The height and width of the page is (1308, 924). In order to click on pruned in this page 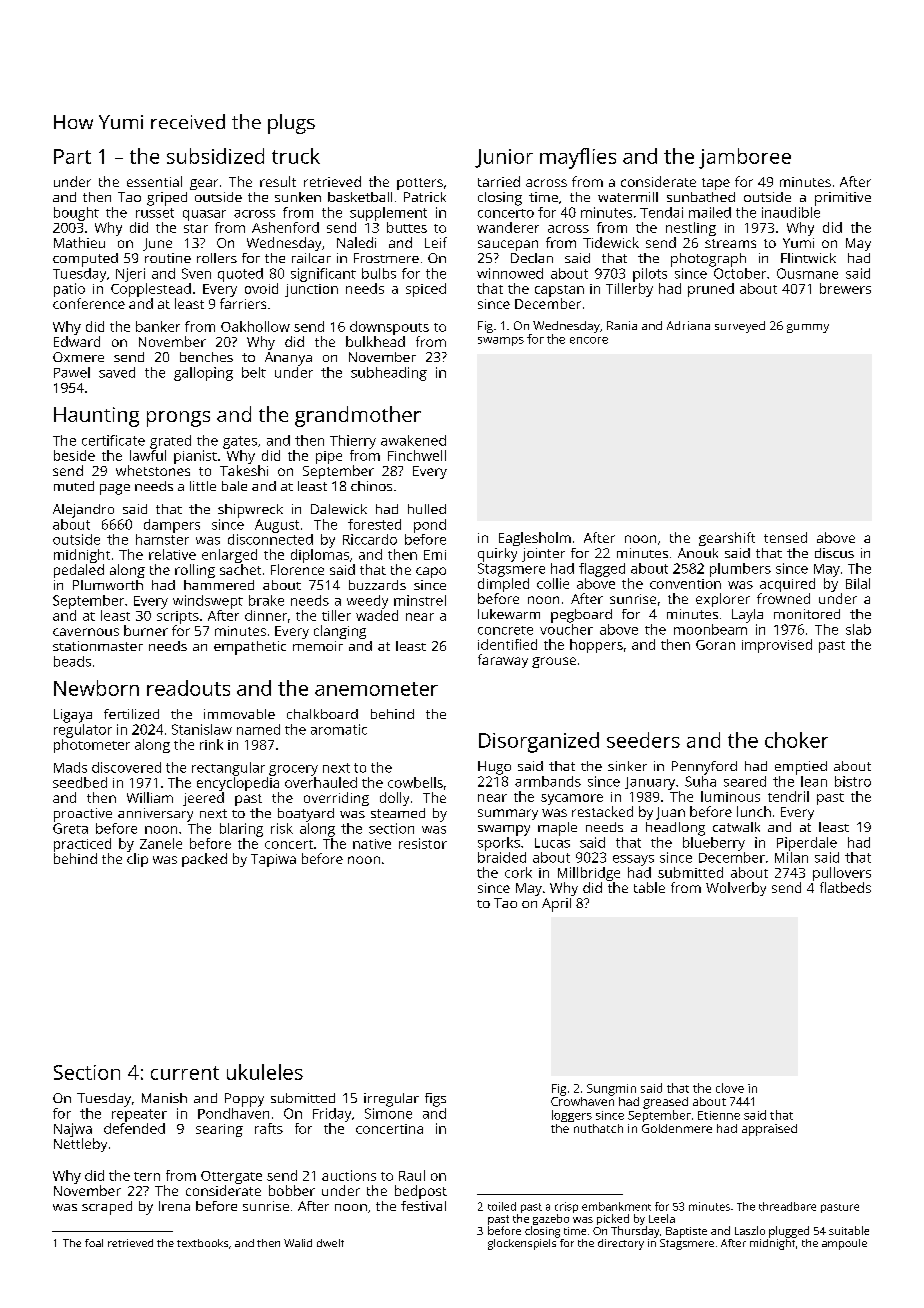, I will do `click(711, 290)`.
